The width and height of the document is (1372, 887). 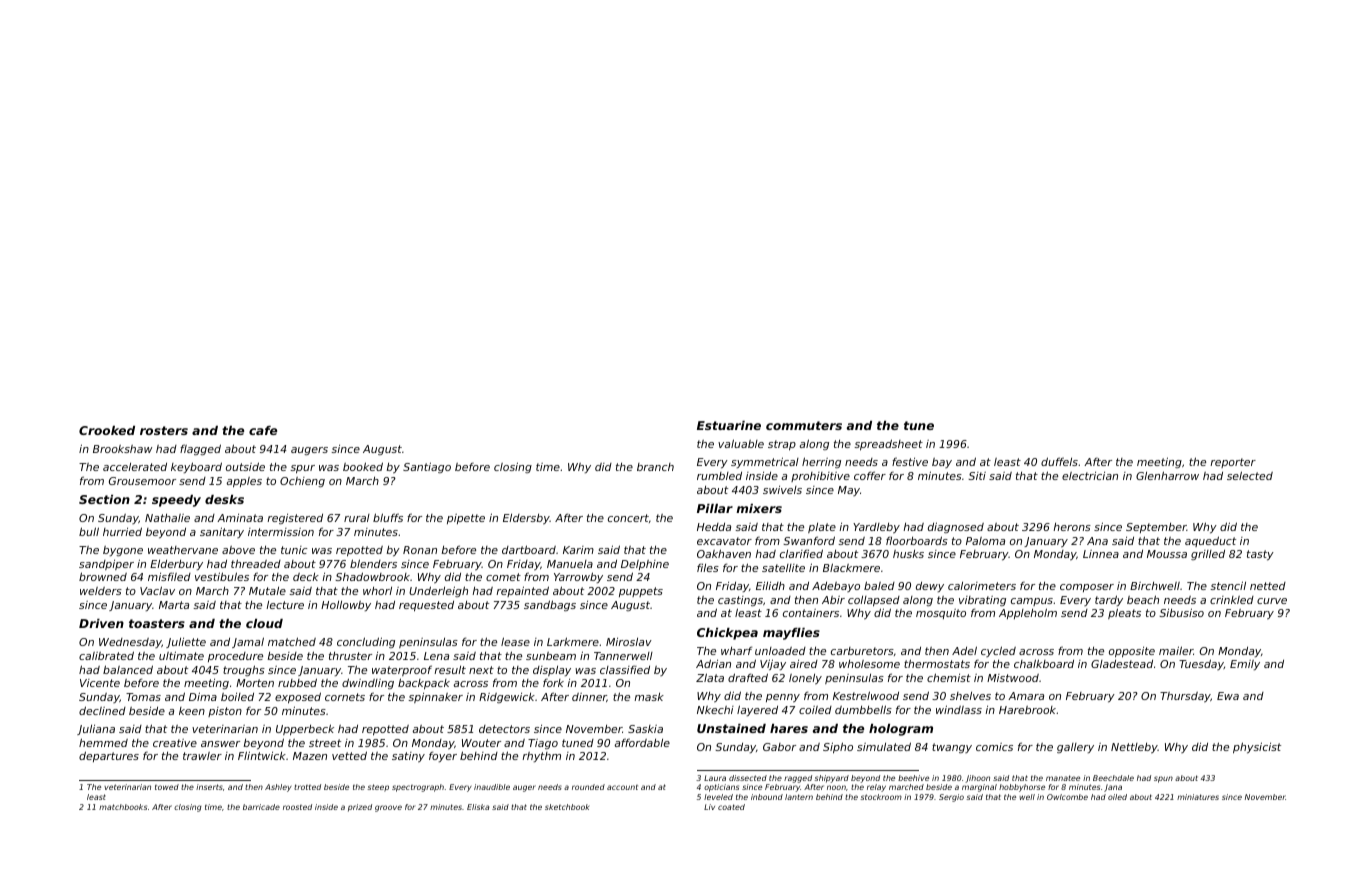 What do you see at coordinates (420, 550) in the document?
I see `Ronan` at bounding box center [420, 550].
